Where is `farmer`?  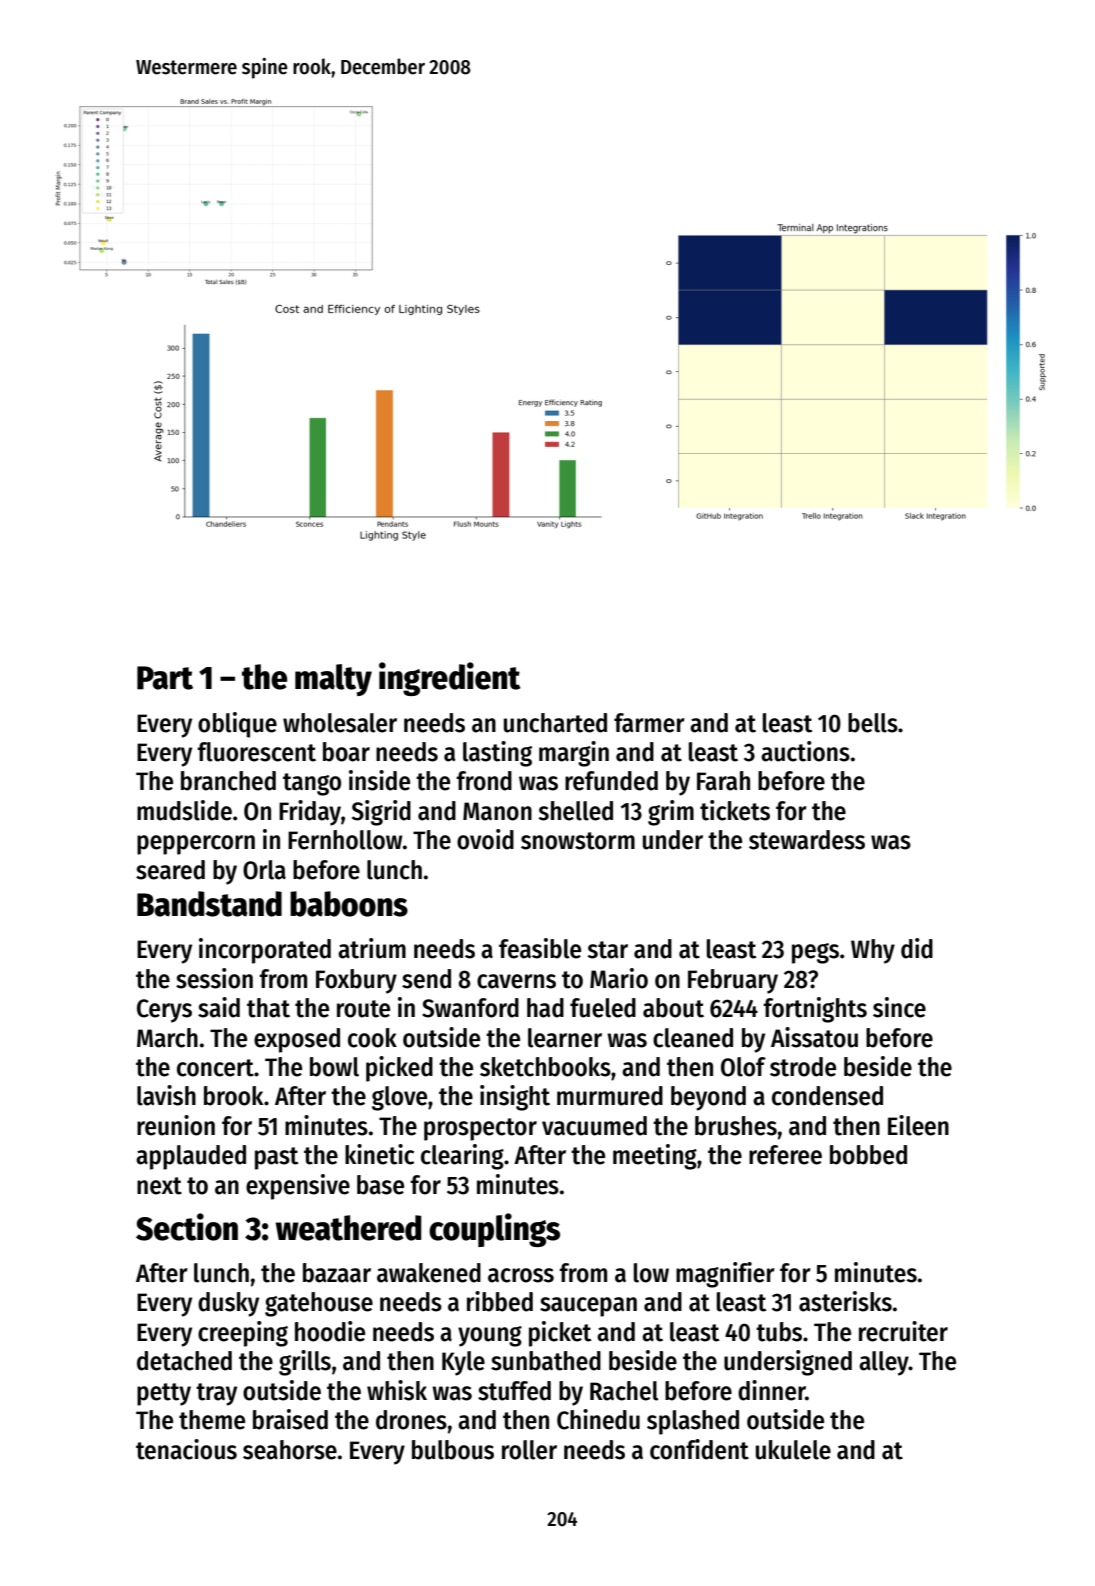 farmer is located at coordinates (649, 723).
